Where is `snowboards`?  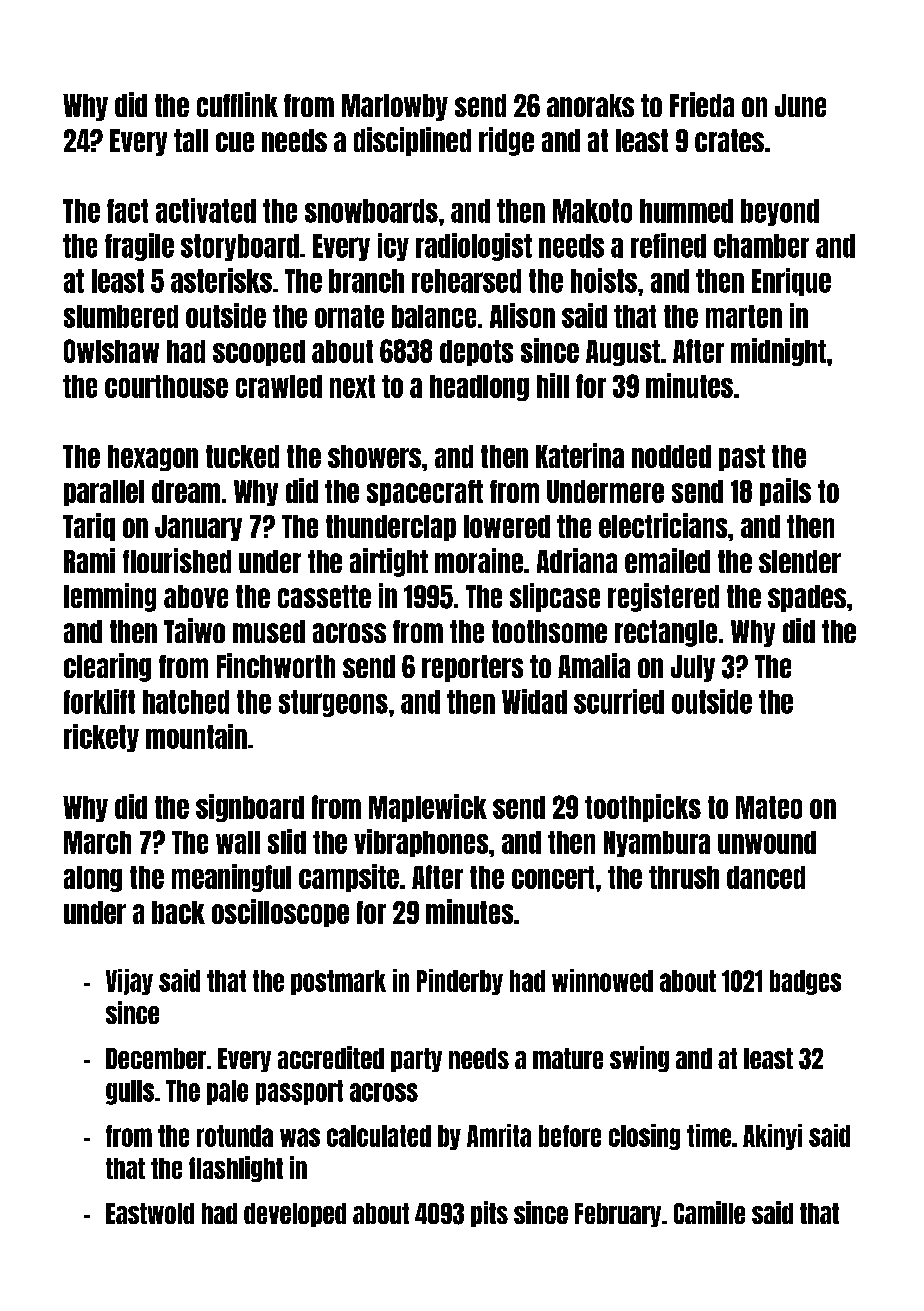
snowboards is located at coordinates (371, 211).
